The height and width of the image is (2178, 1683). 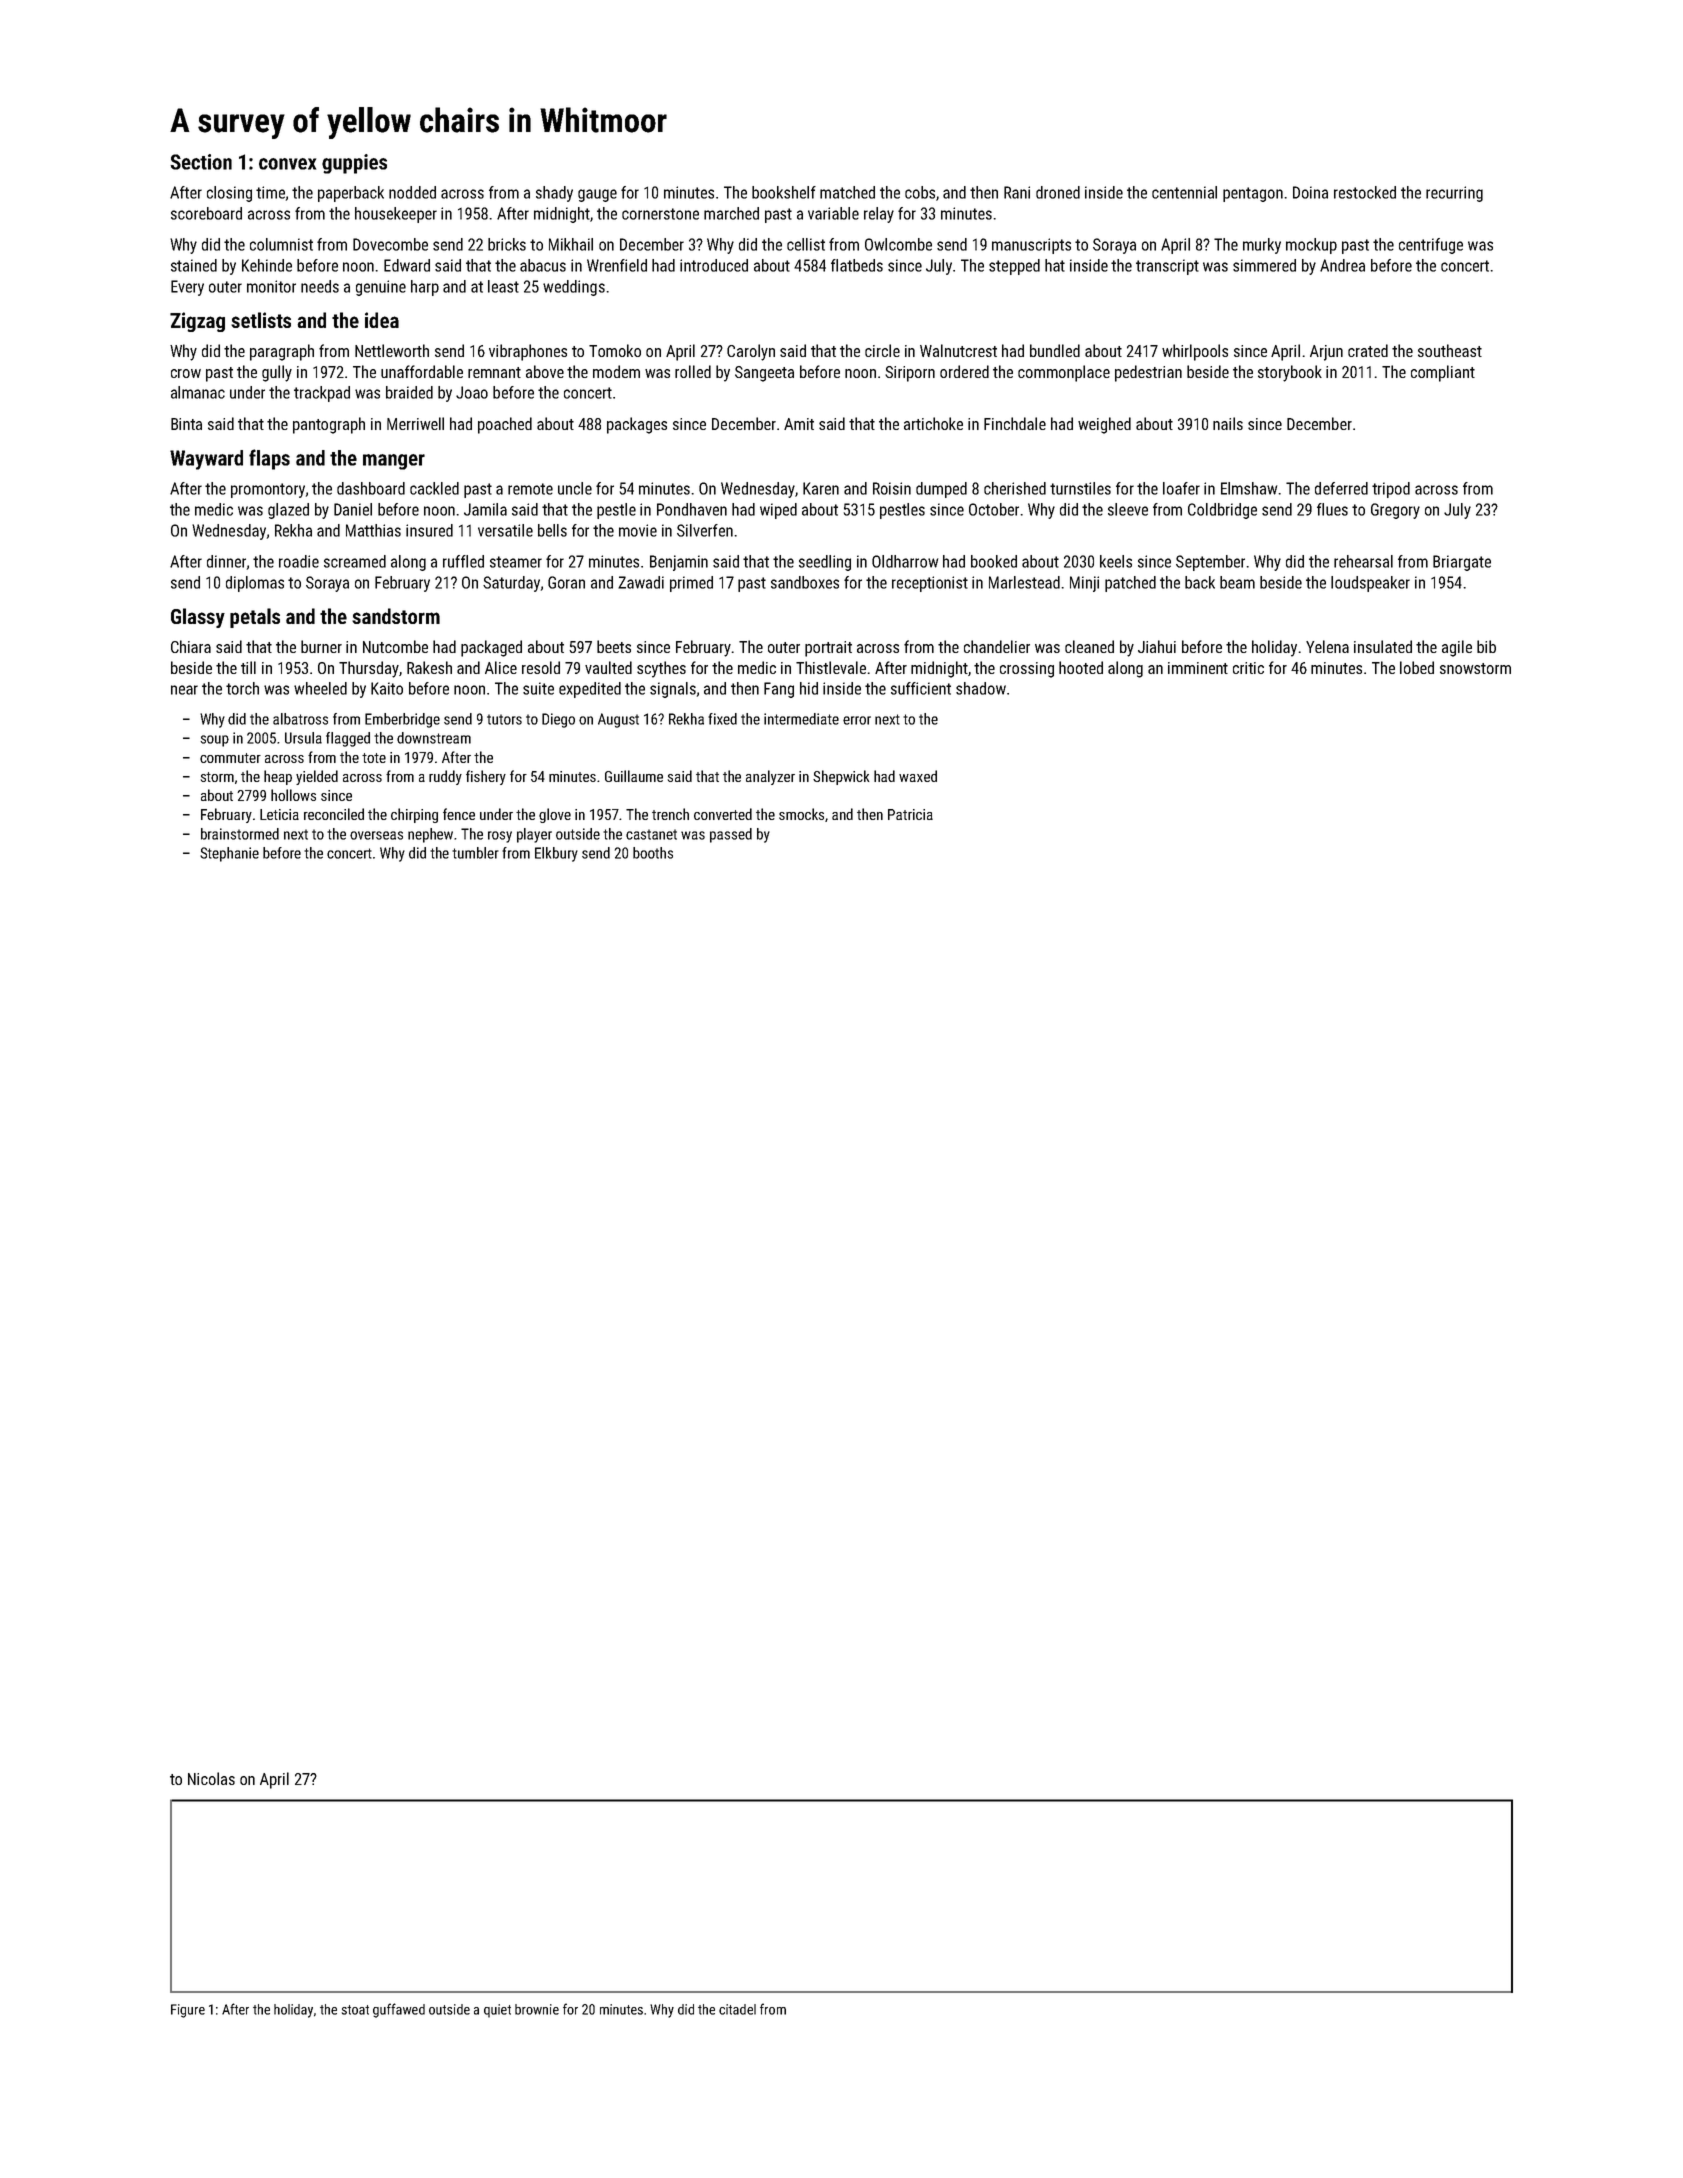 What do you see at coordinates (355, 2010) in the image?
I see `stoat` at bounding box center [355, 2010].
